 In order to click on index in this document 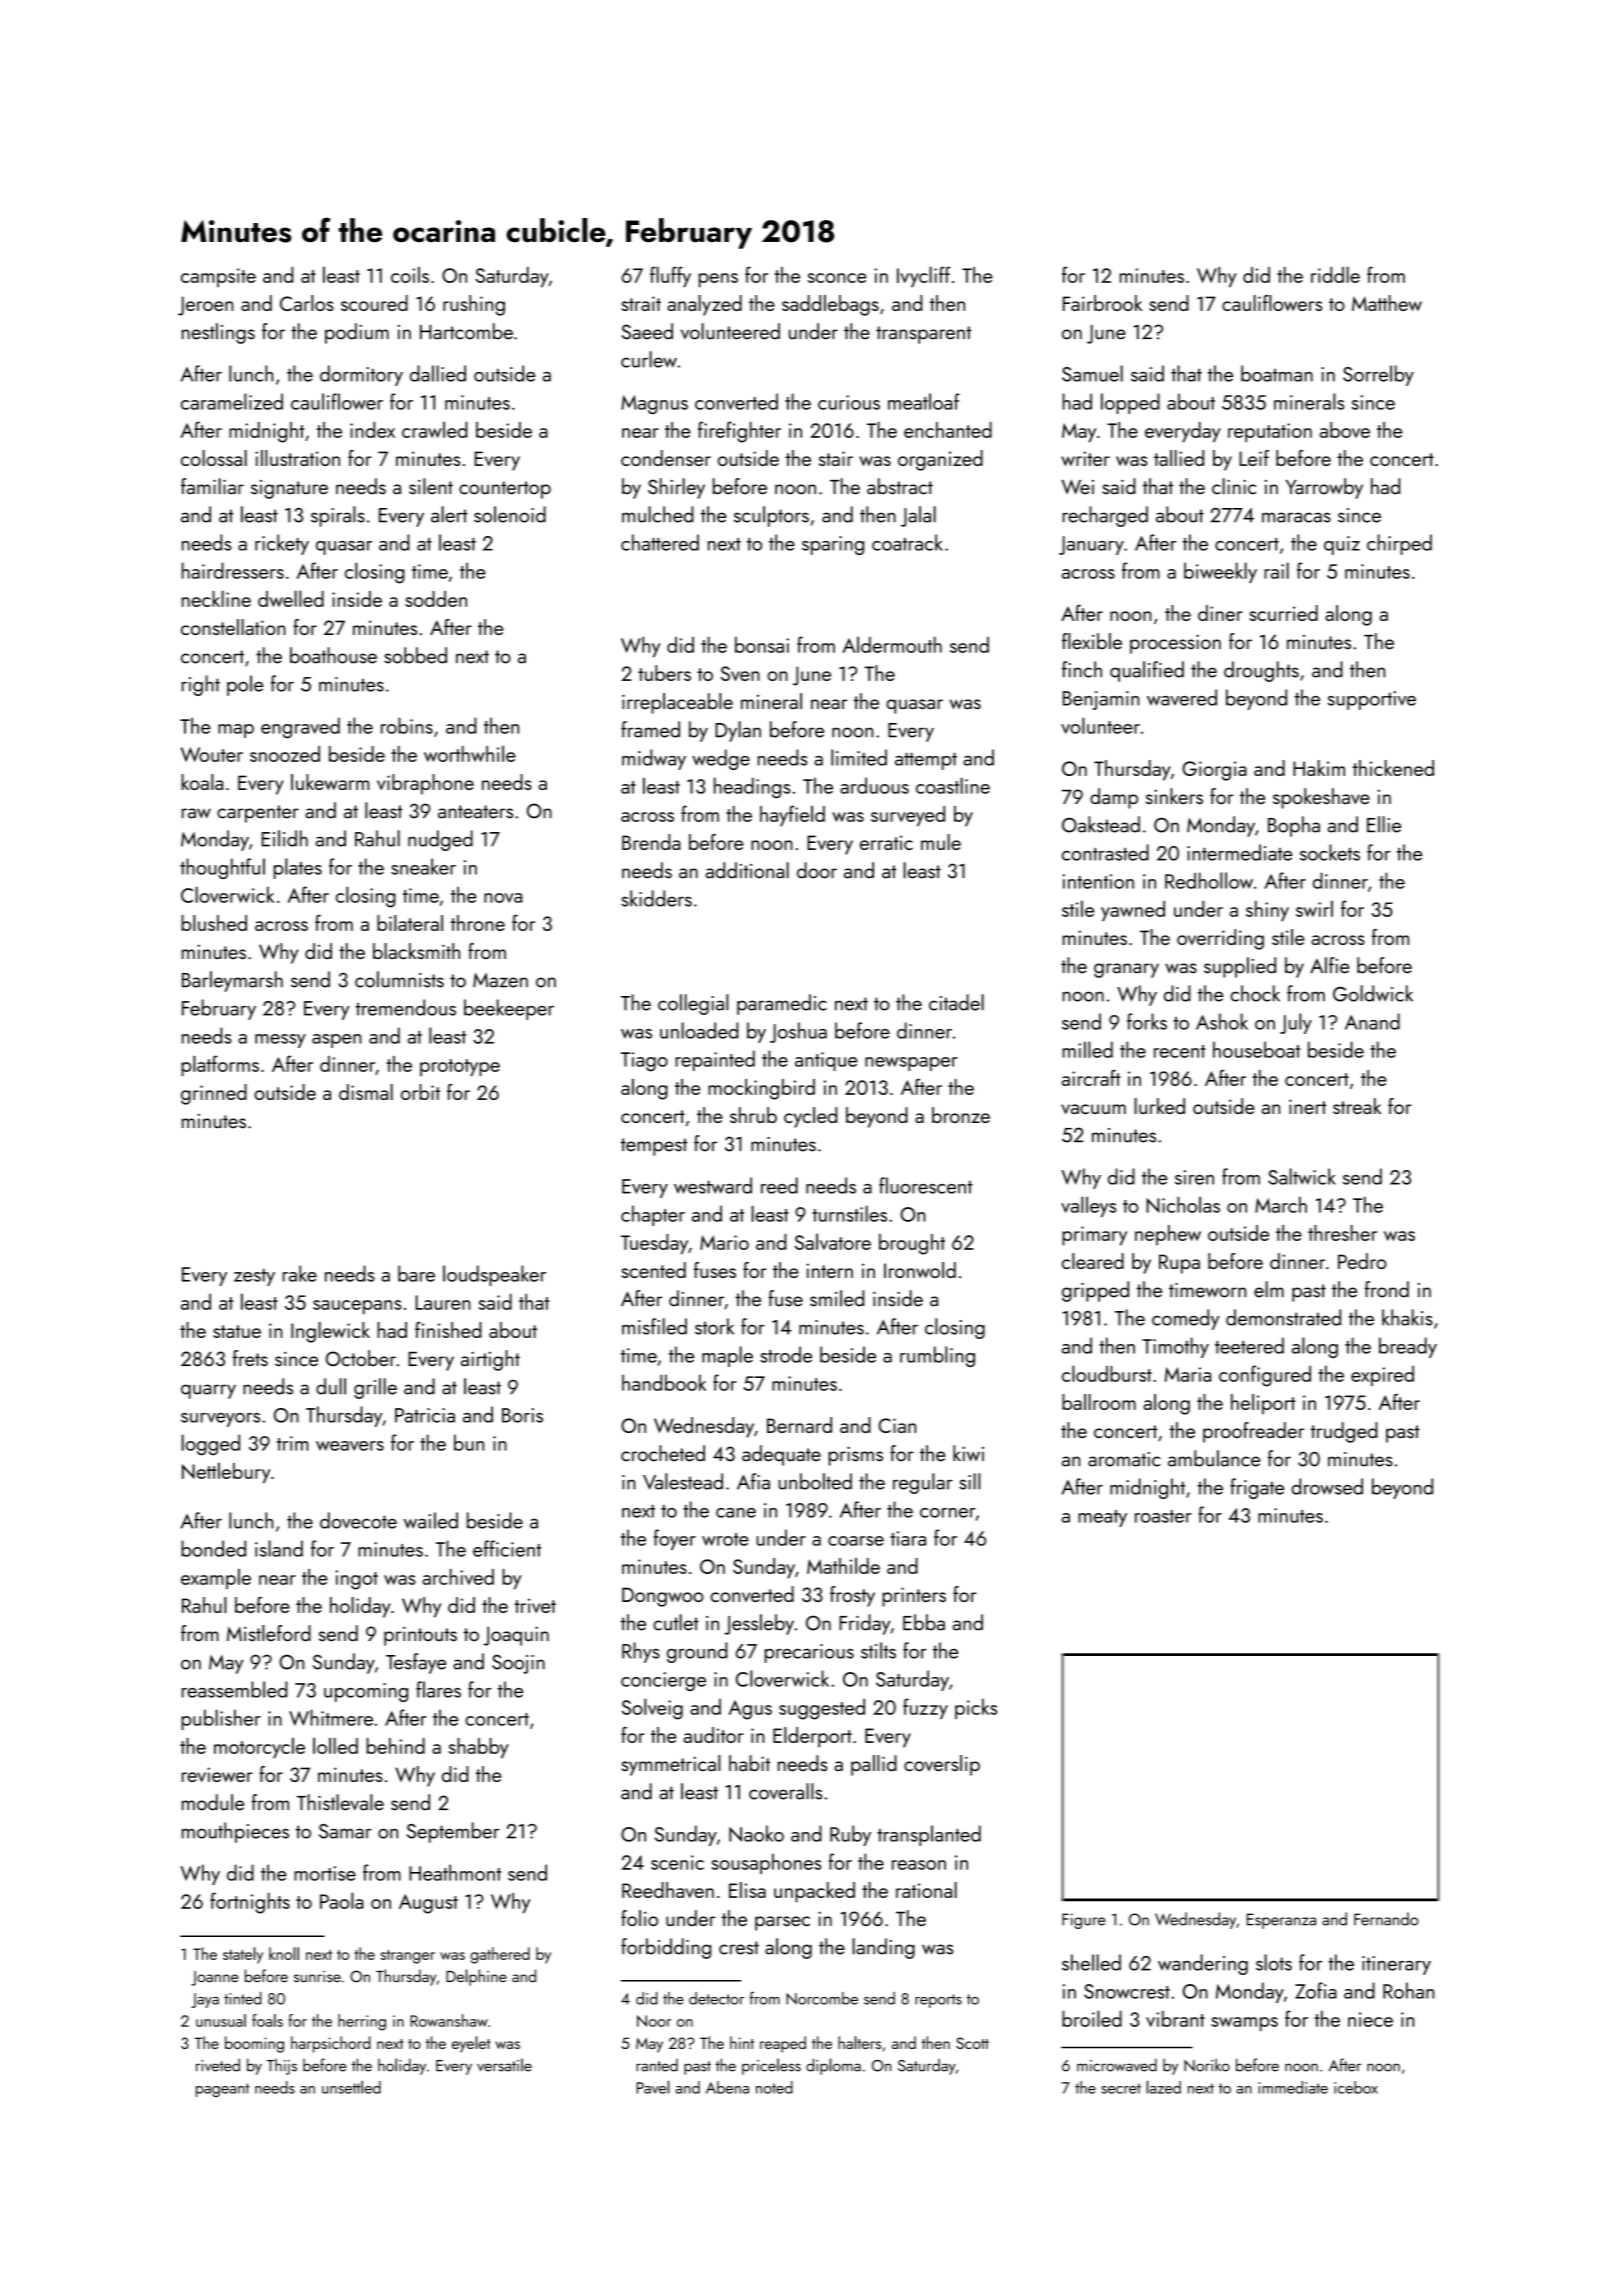, I will do `click(372, 430)`.
